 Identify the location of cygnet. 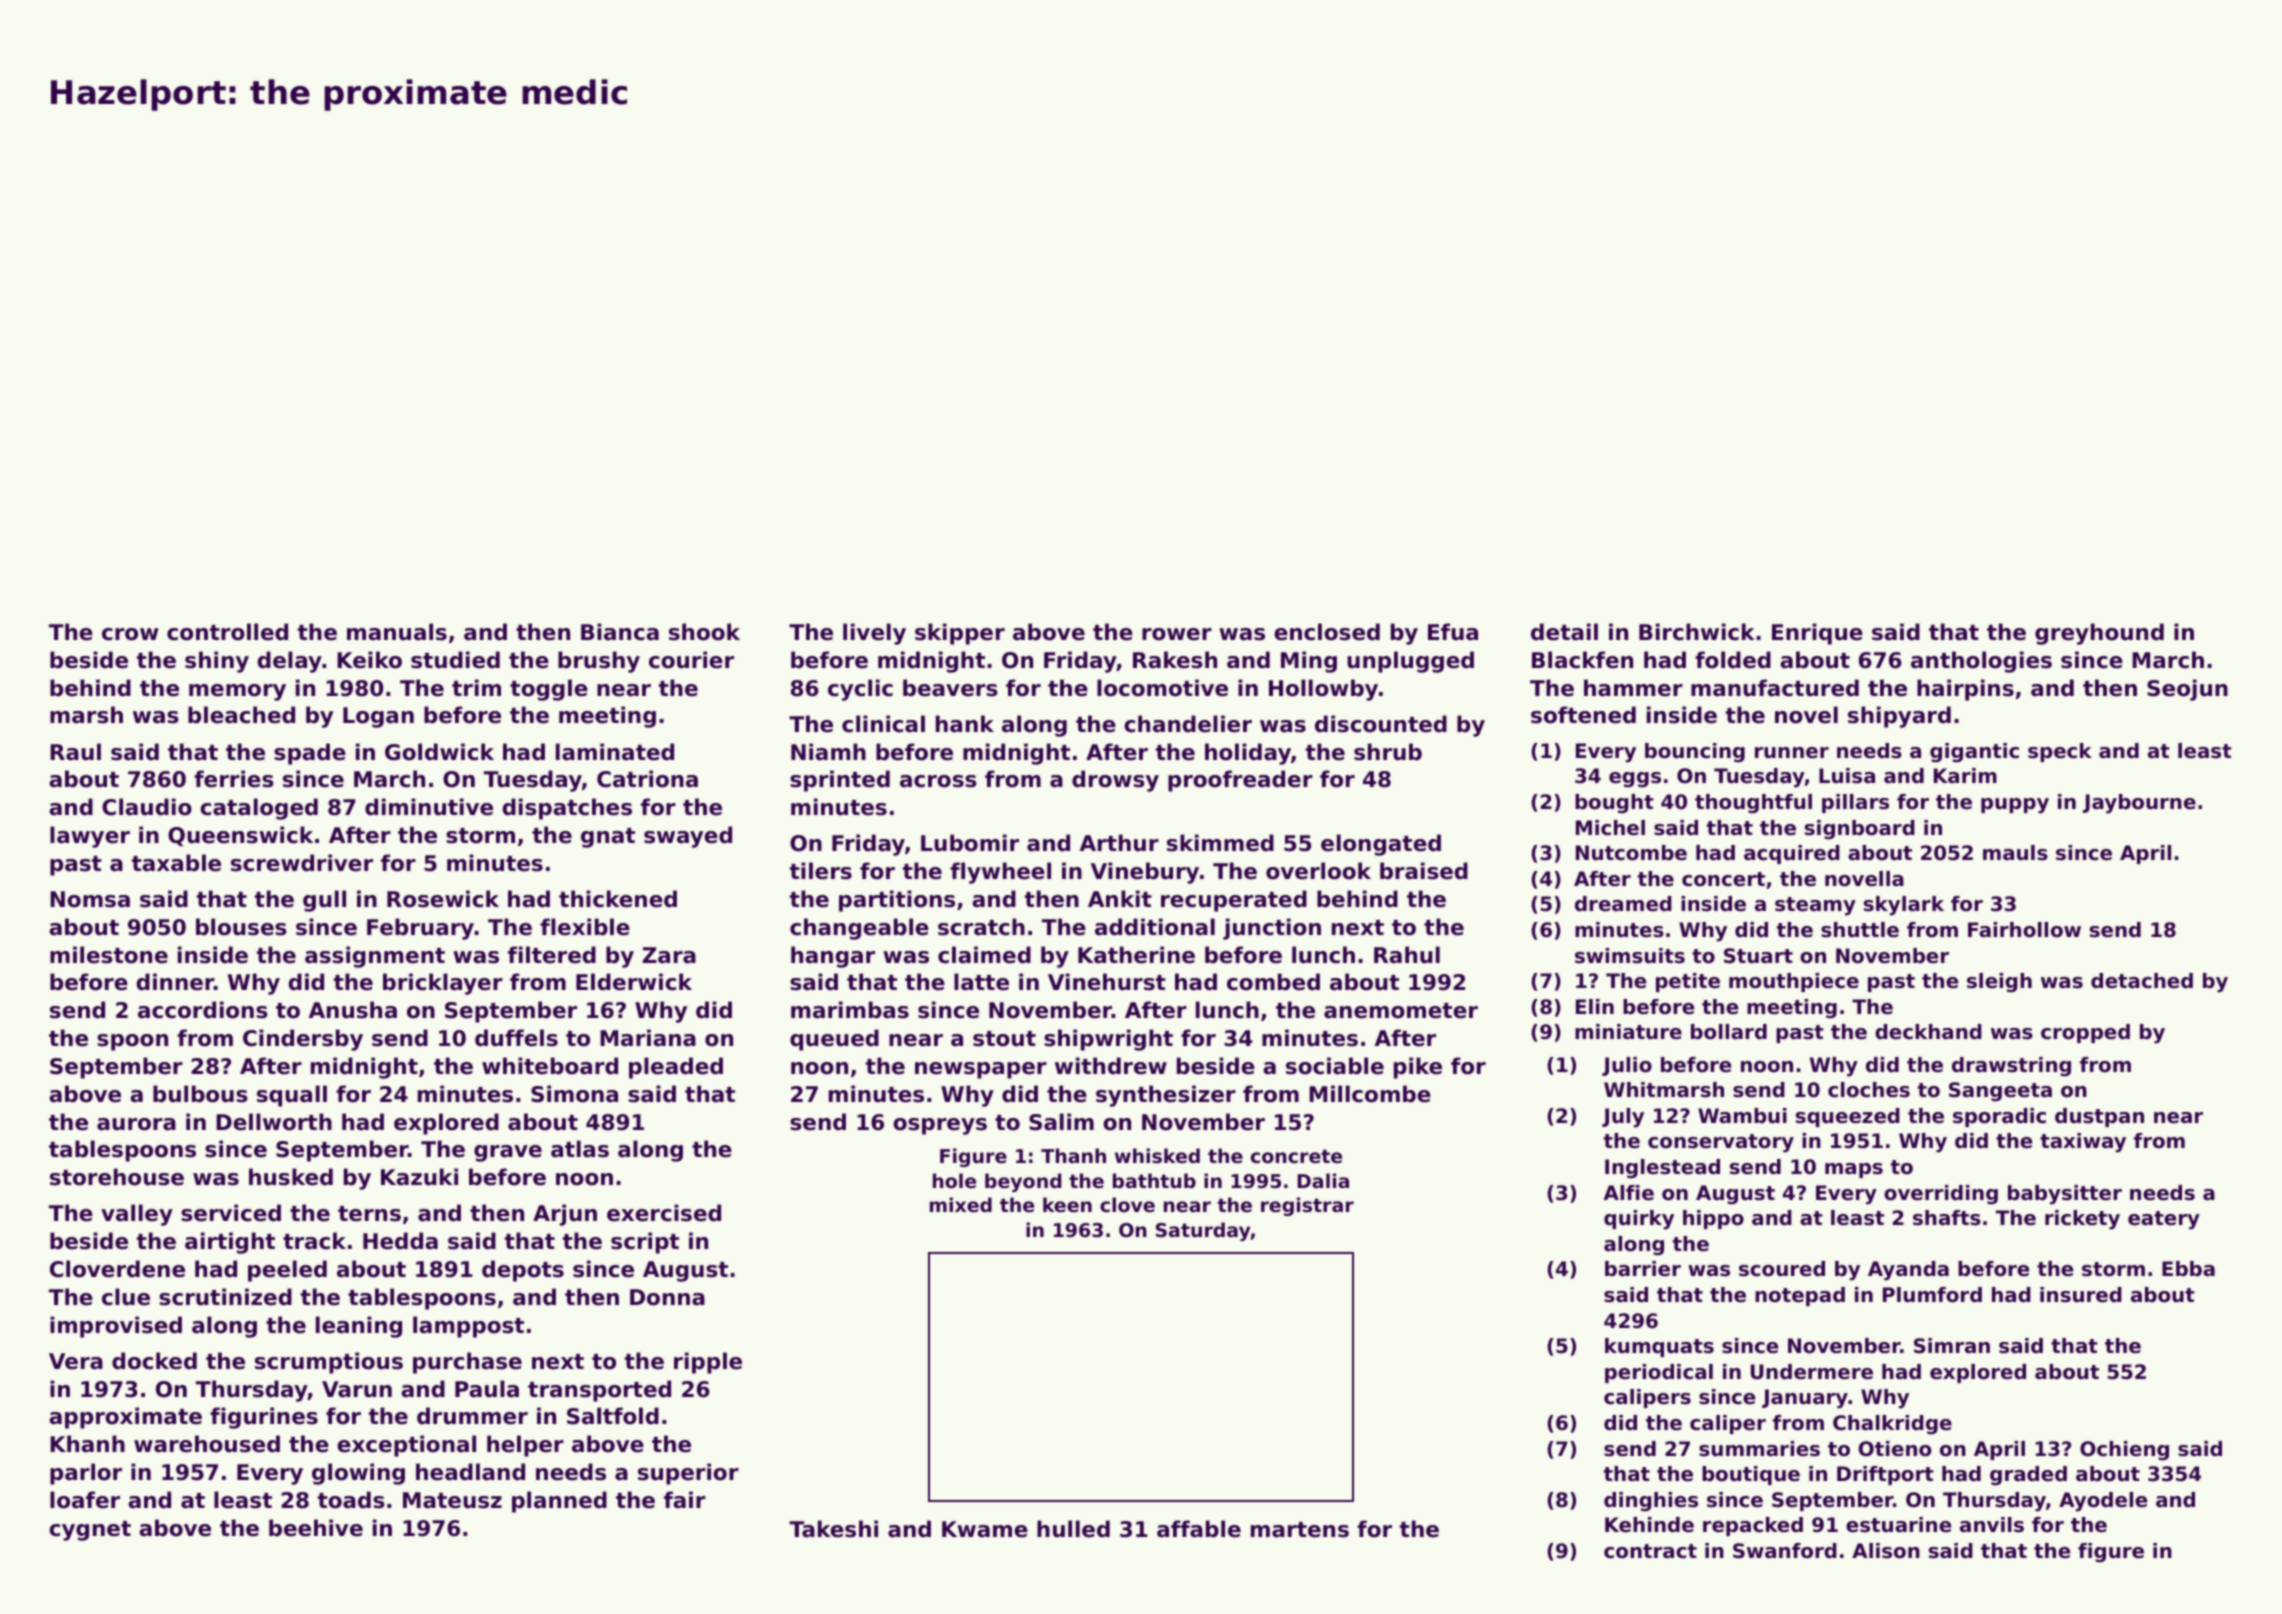
(90, 1531).
